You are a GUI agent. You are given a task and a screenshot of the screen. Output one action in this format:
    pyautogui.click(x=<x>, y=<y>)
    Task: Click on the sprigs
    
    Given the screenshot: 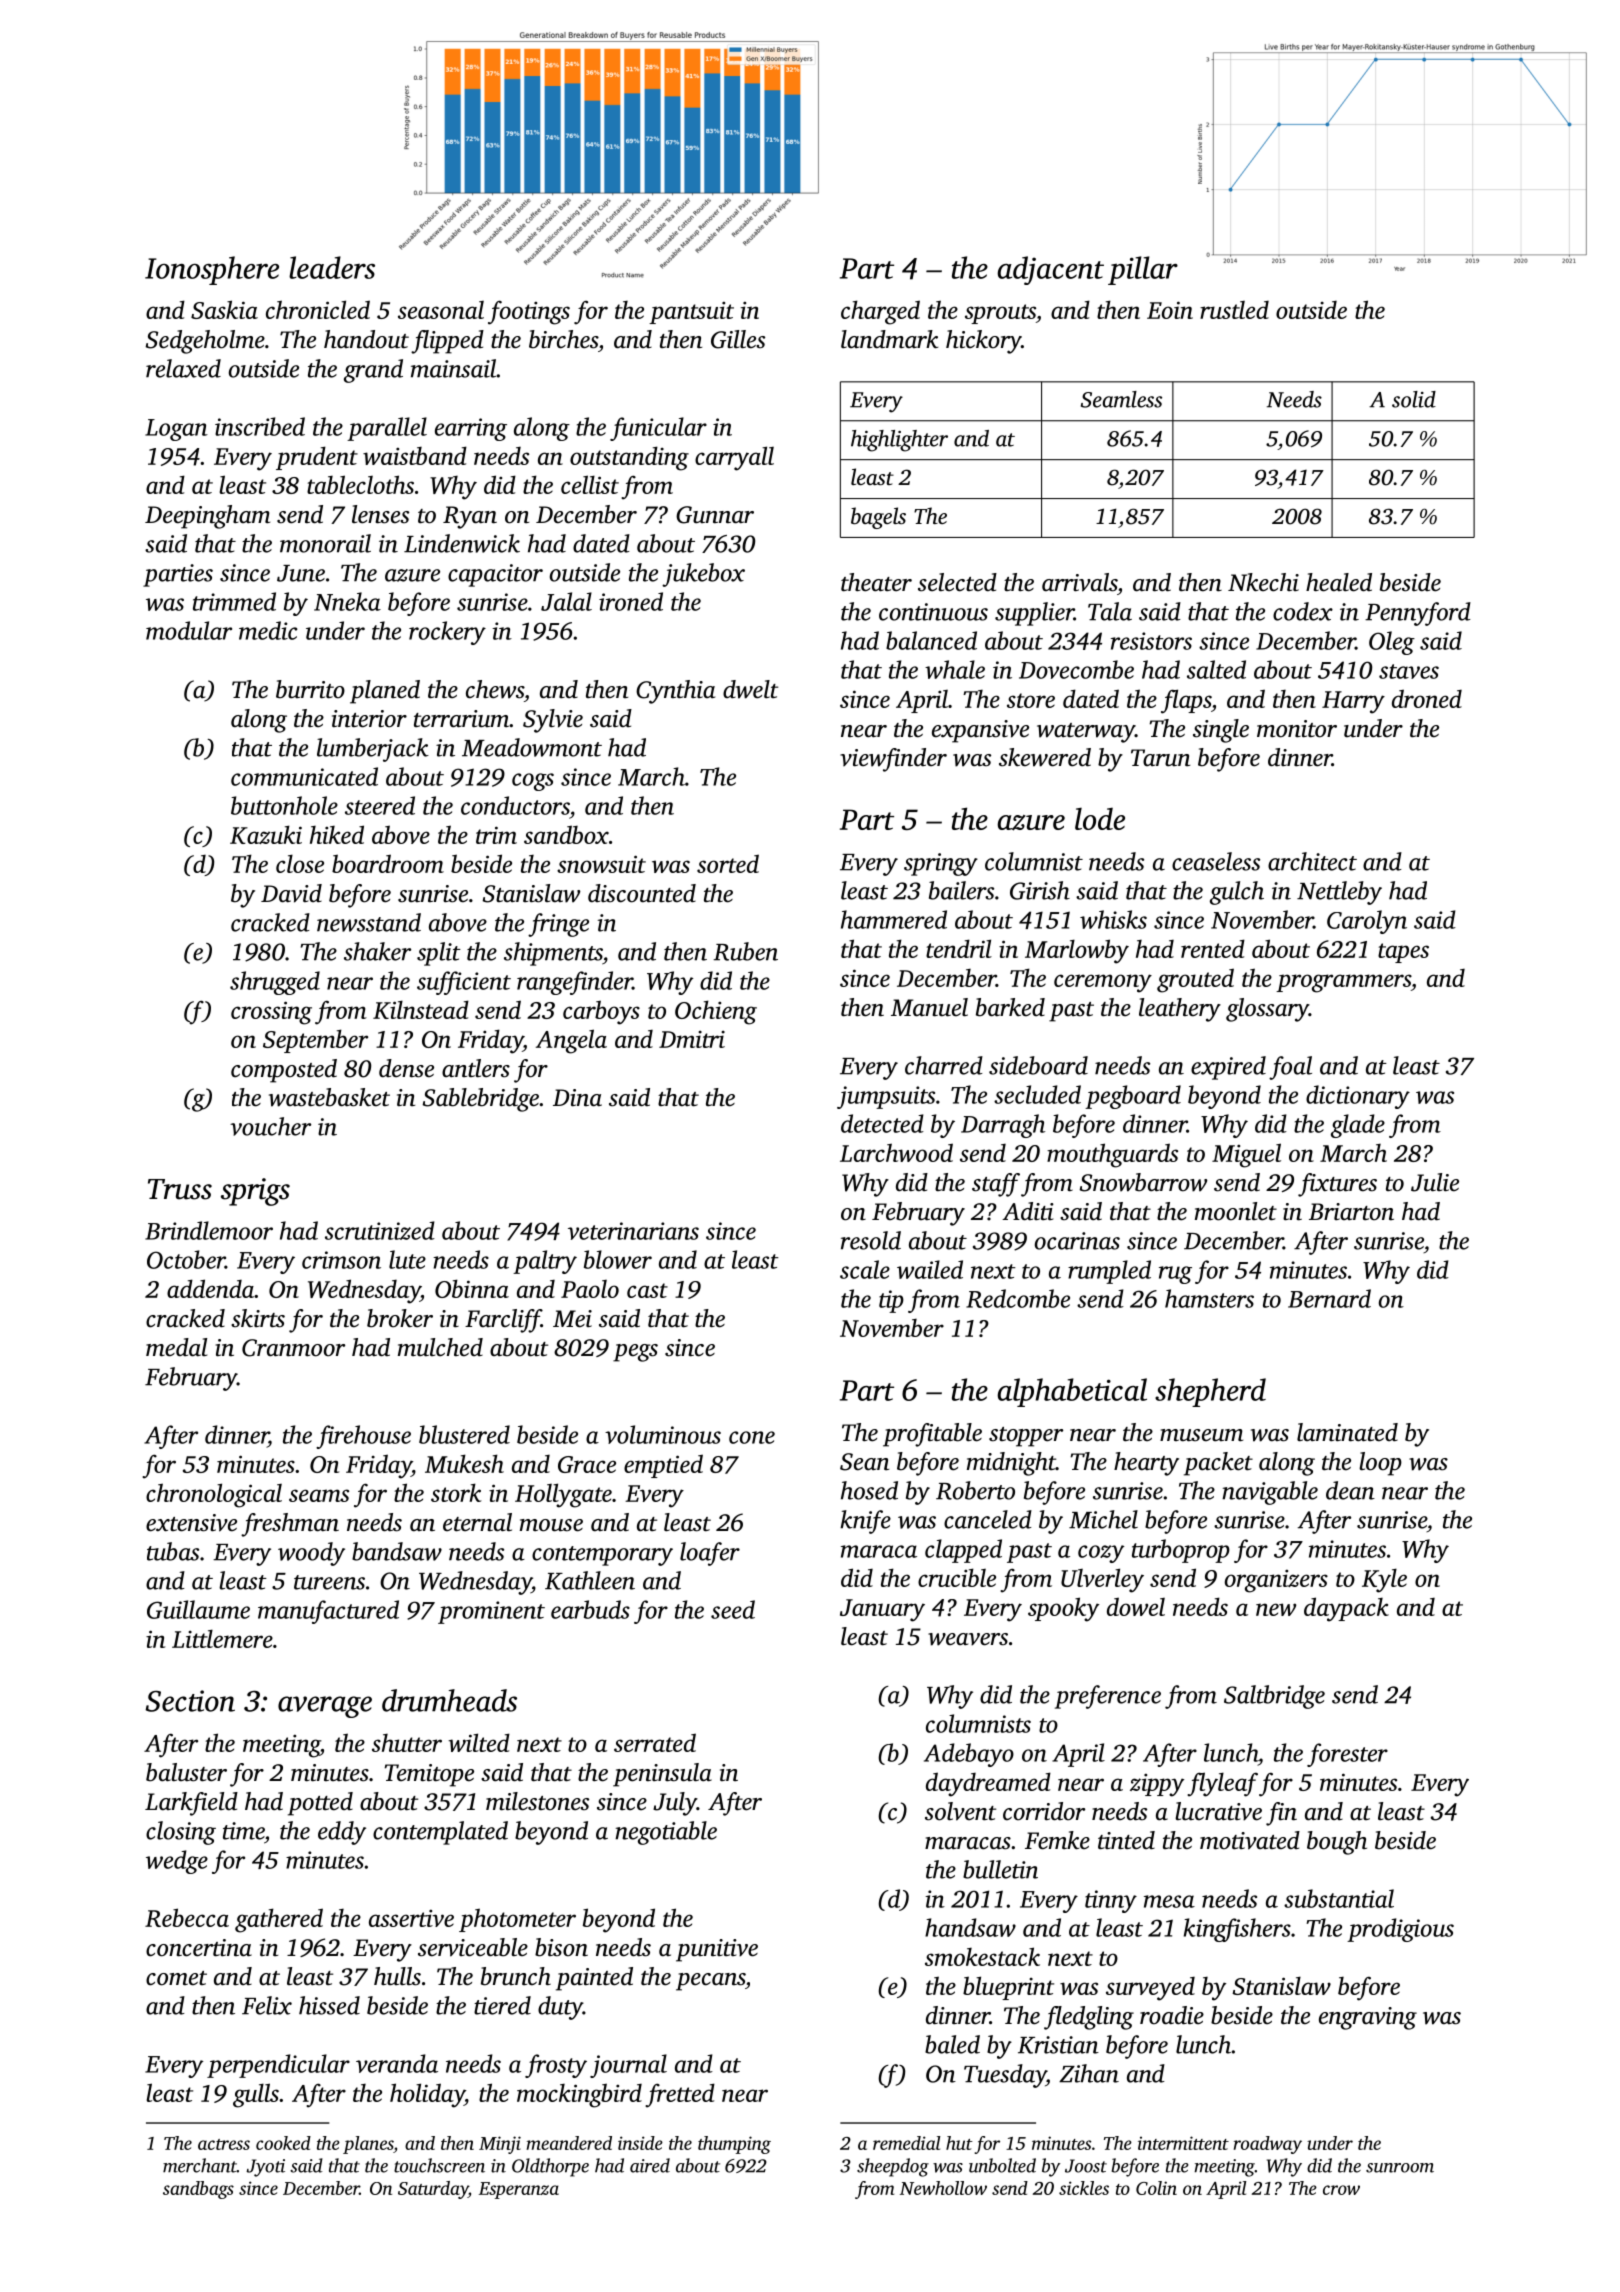 What is the action you would take?
    pyautogui.click(x=255, y=1192)
